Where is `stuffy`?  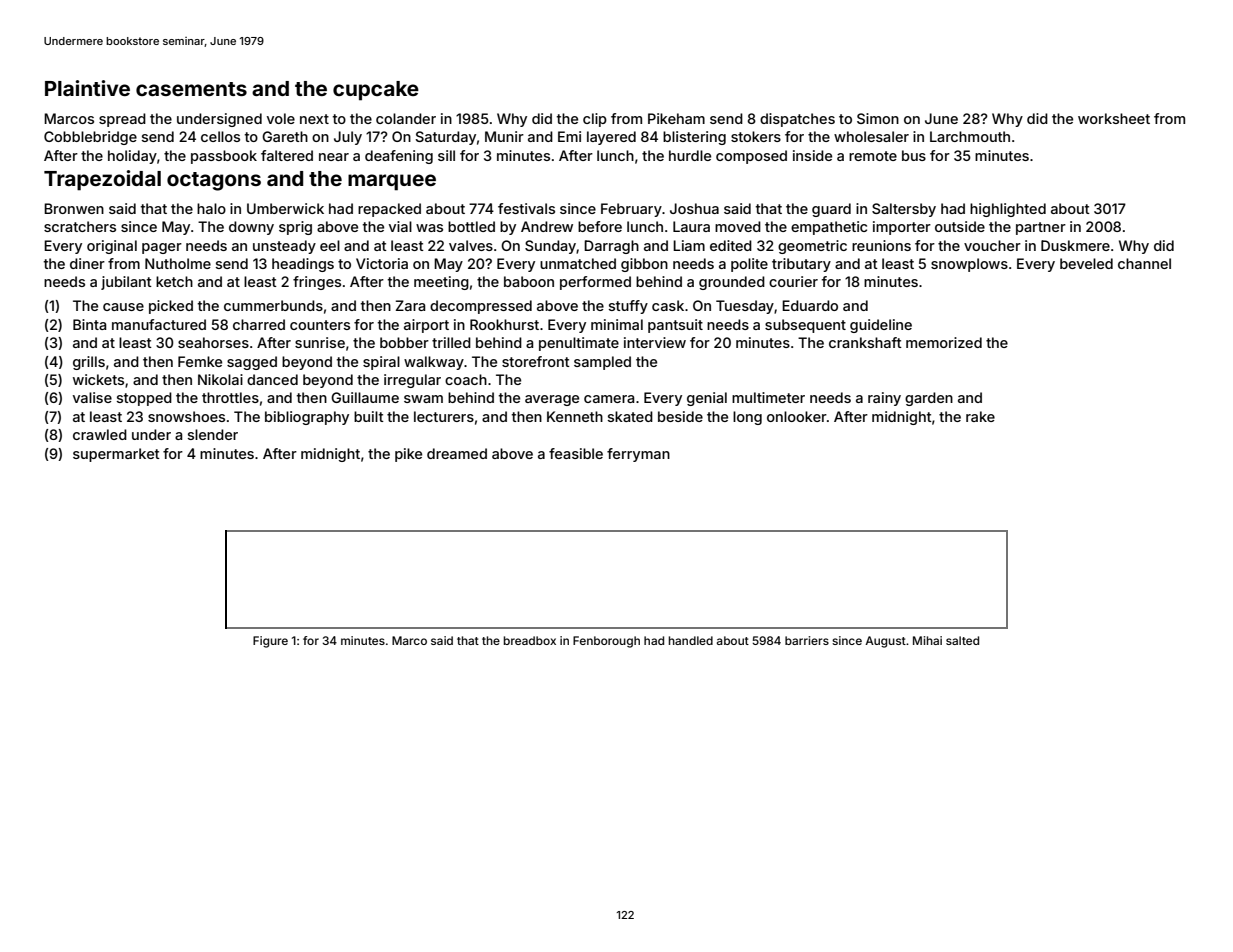
stuffy is located at coordinates (628, 307).
